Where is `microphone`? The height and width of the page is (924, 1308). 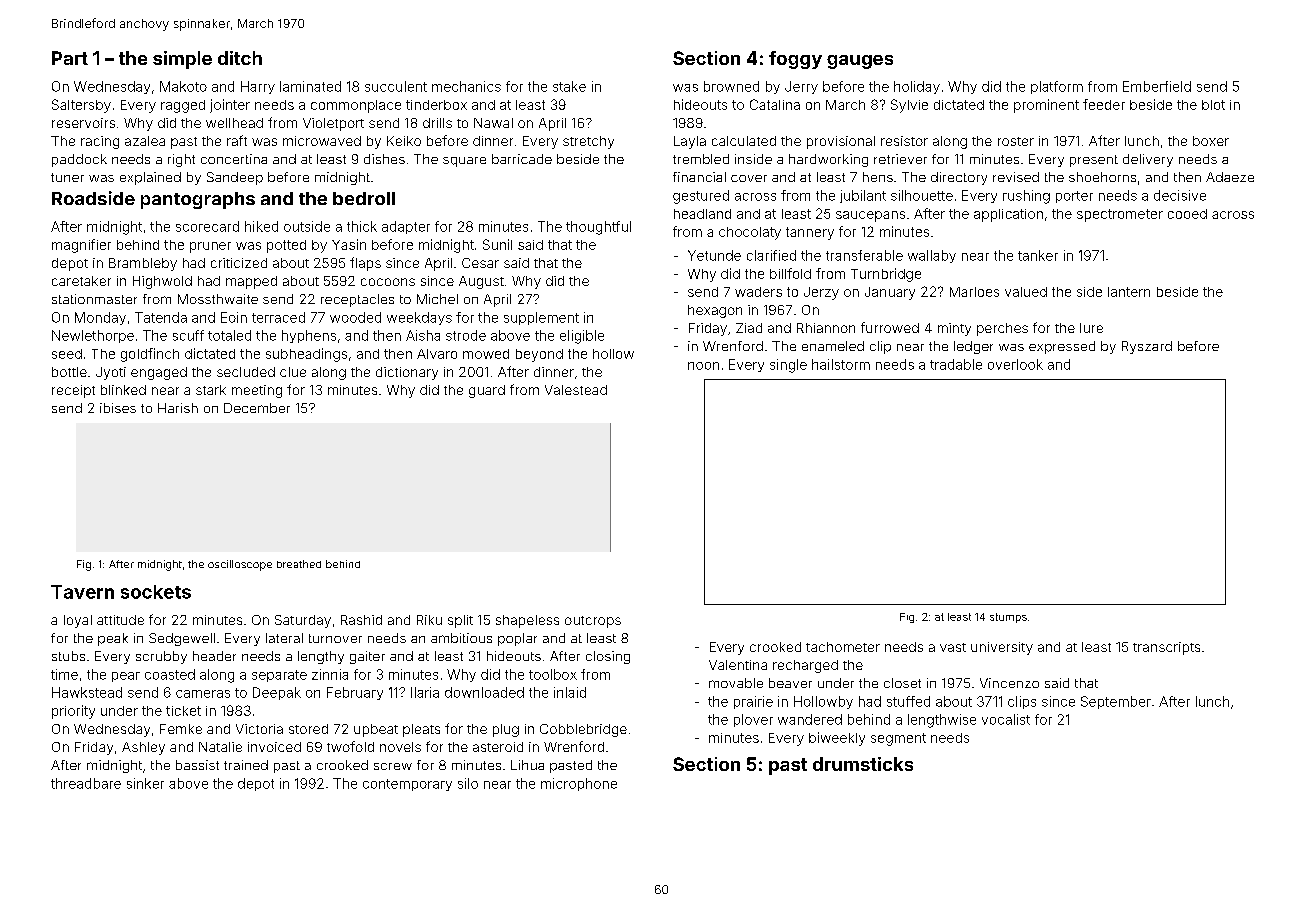
microphone is located at coordinates (579, 784).
